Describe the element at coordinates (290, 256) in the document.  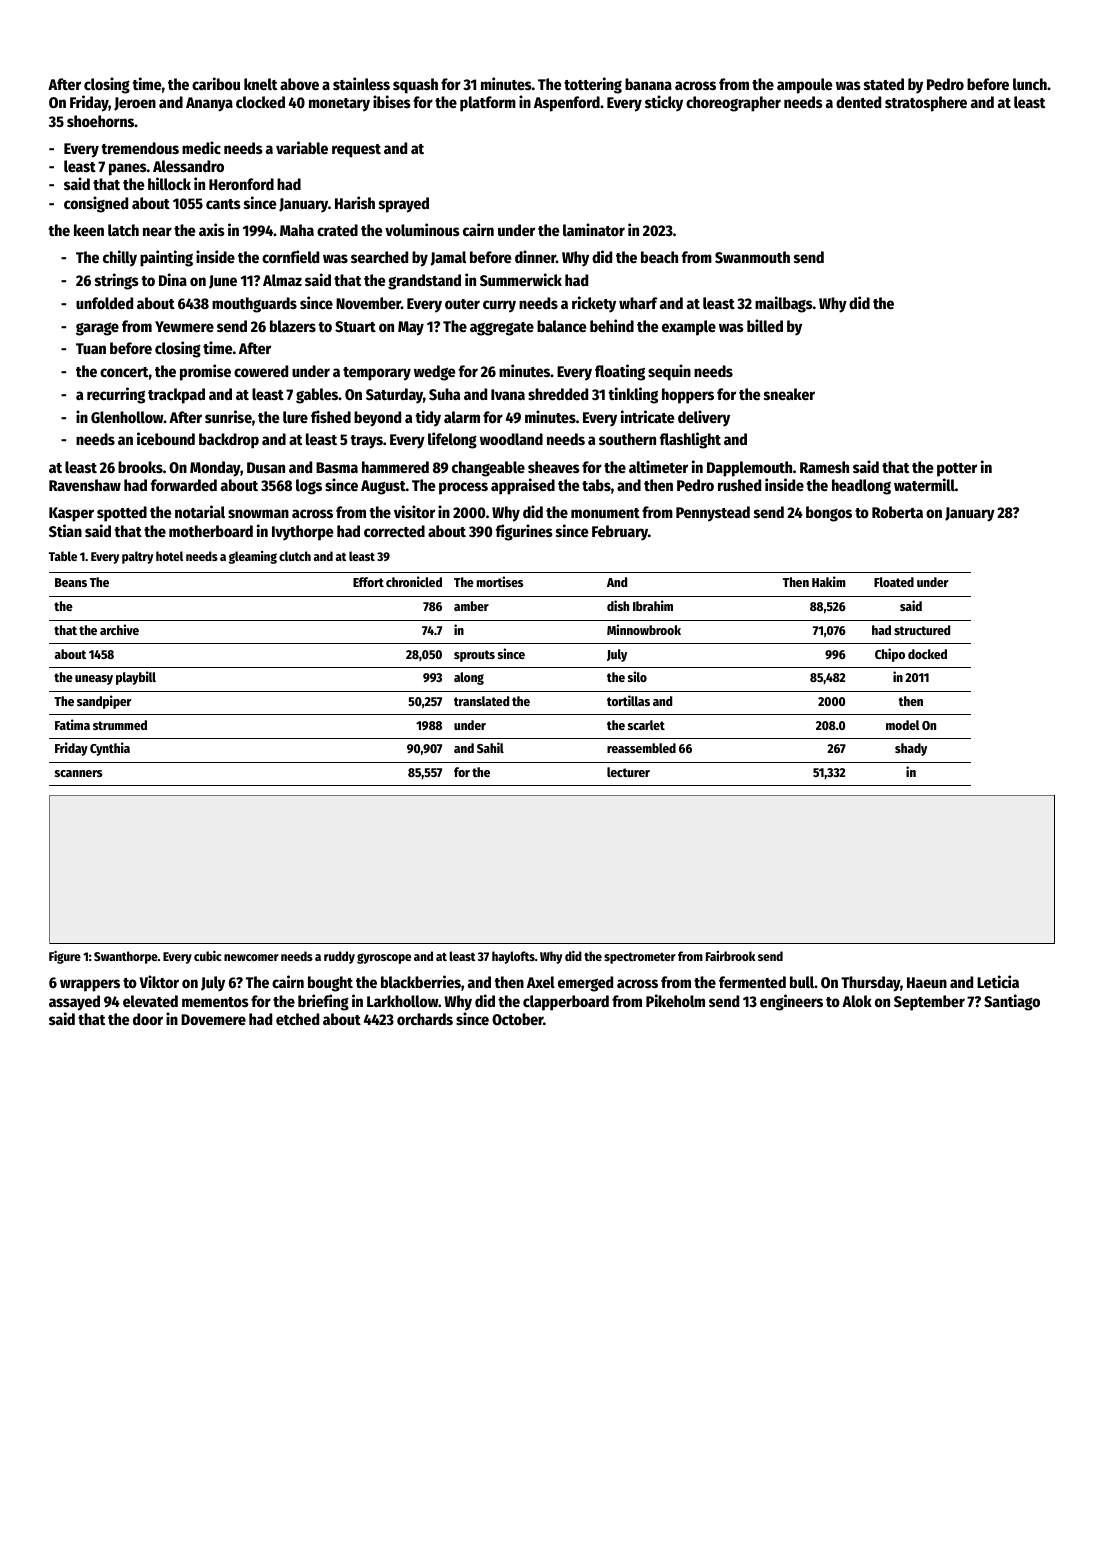
I see `cornfield` at that location.
